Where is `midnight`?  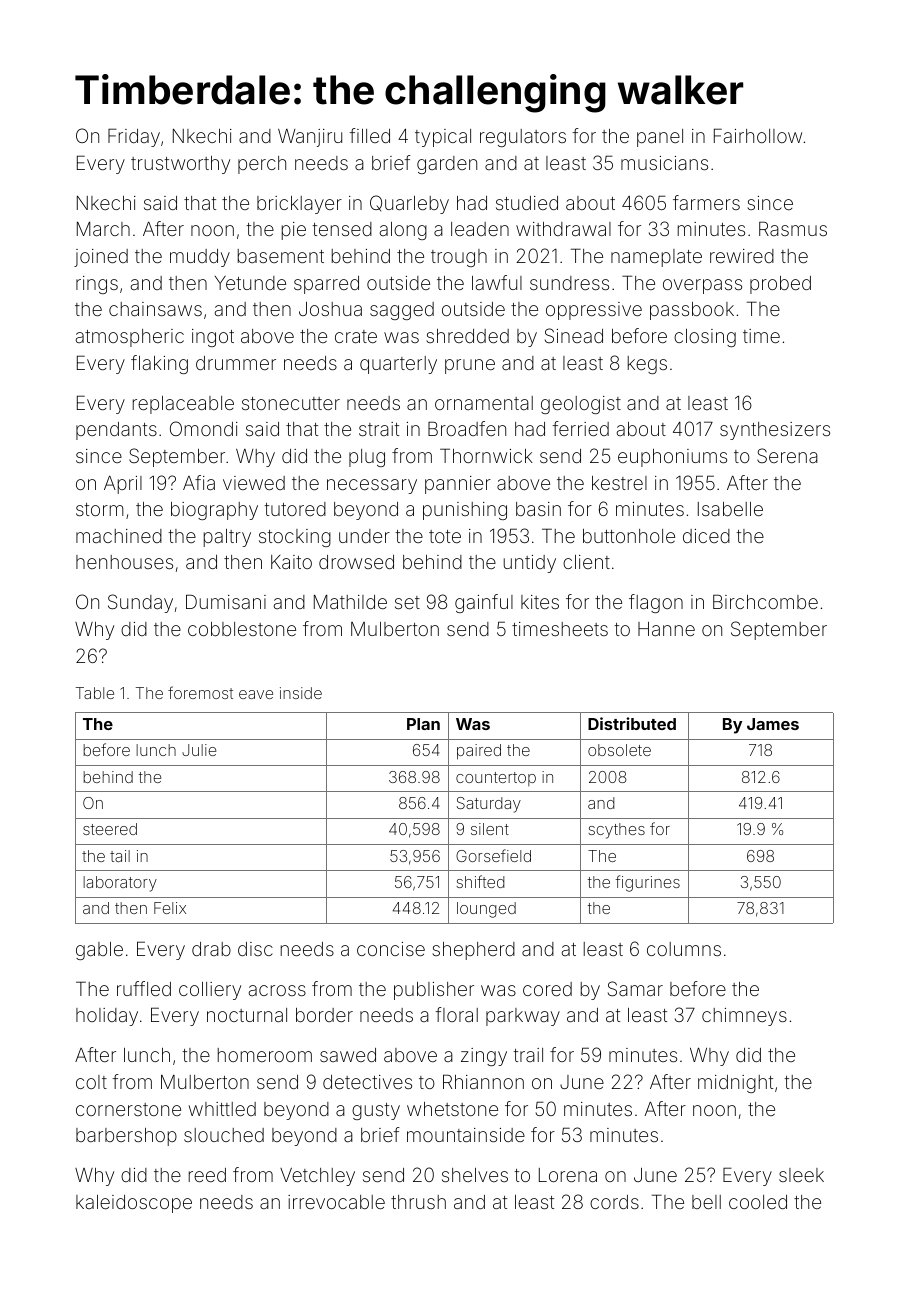
midnight is located at coordinates (735, 1084).
